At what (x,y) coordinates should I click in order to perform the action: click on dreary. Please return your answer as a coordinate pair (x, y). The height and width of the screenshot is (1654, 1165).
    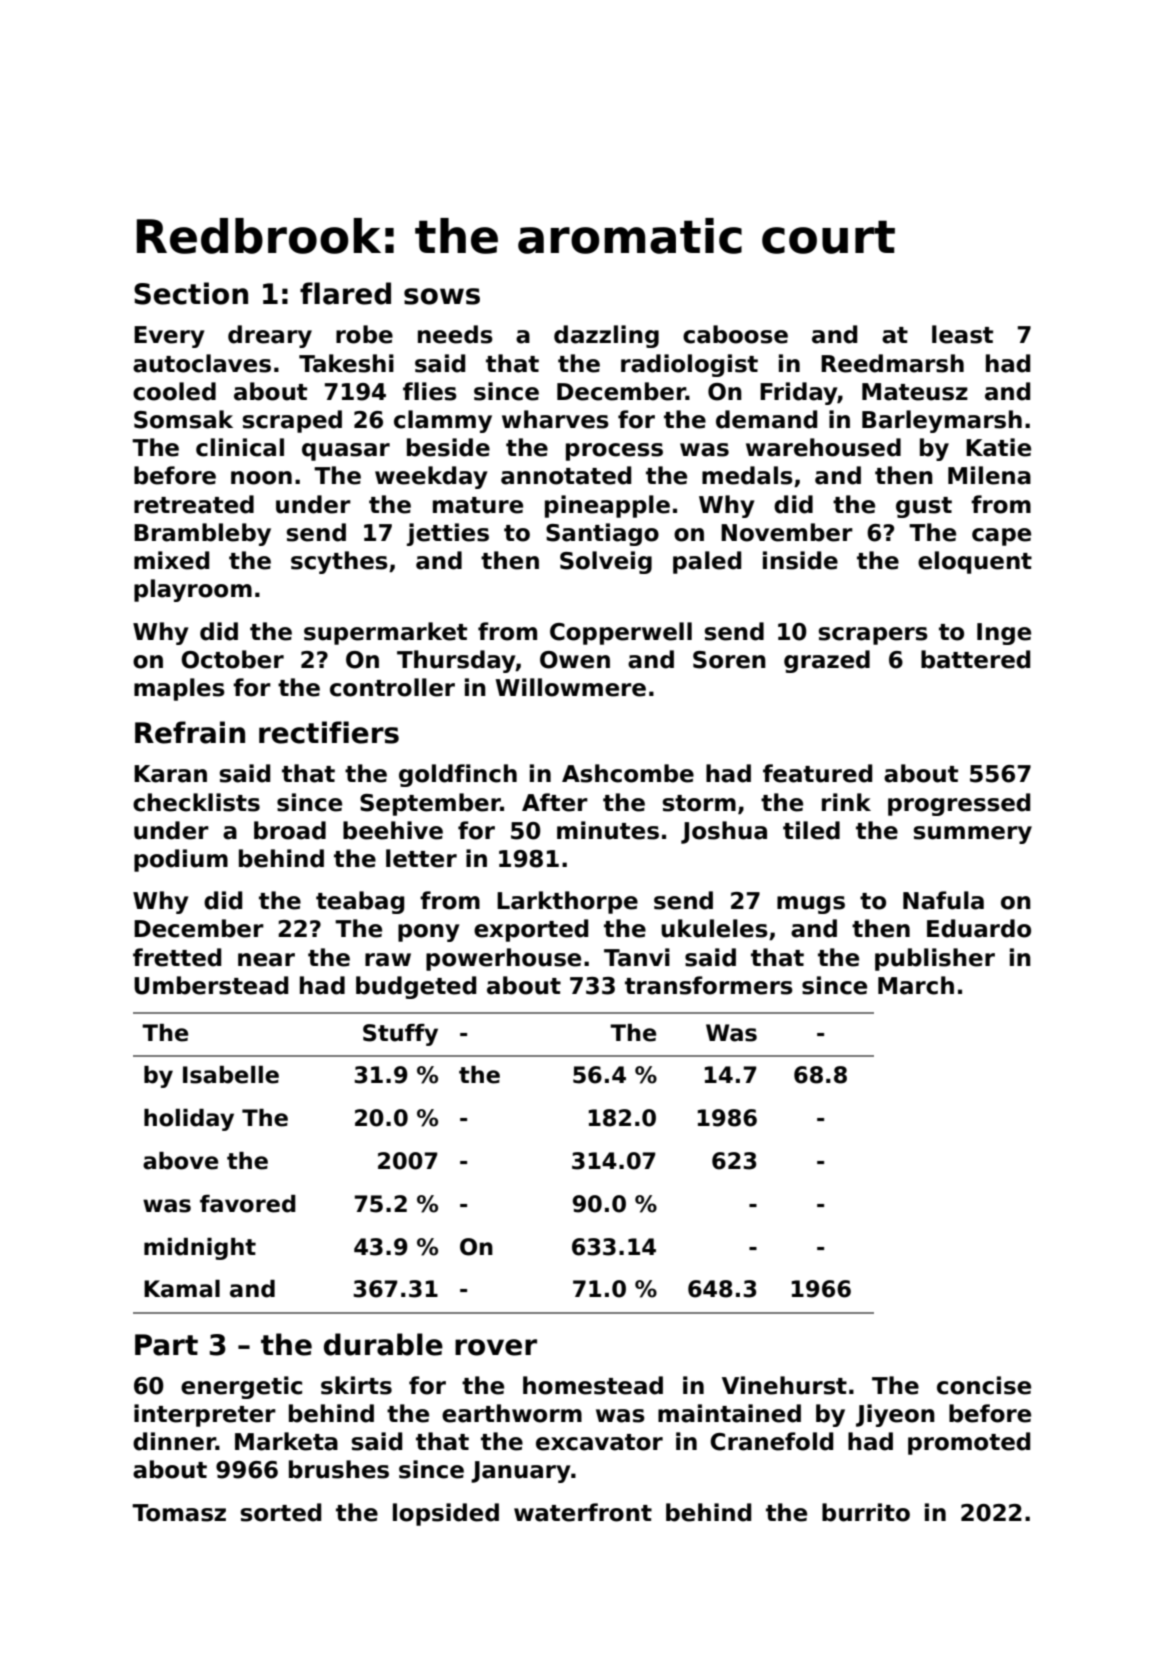
    Looking at the image, I should click on (270, 336).
